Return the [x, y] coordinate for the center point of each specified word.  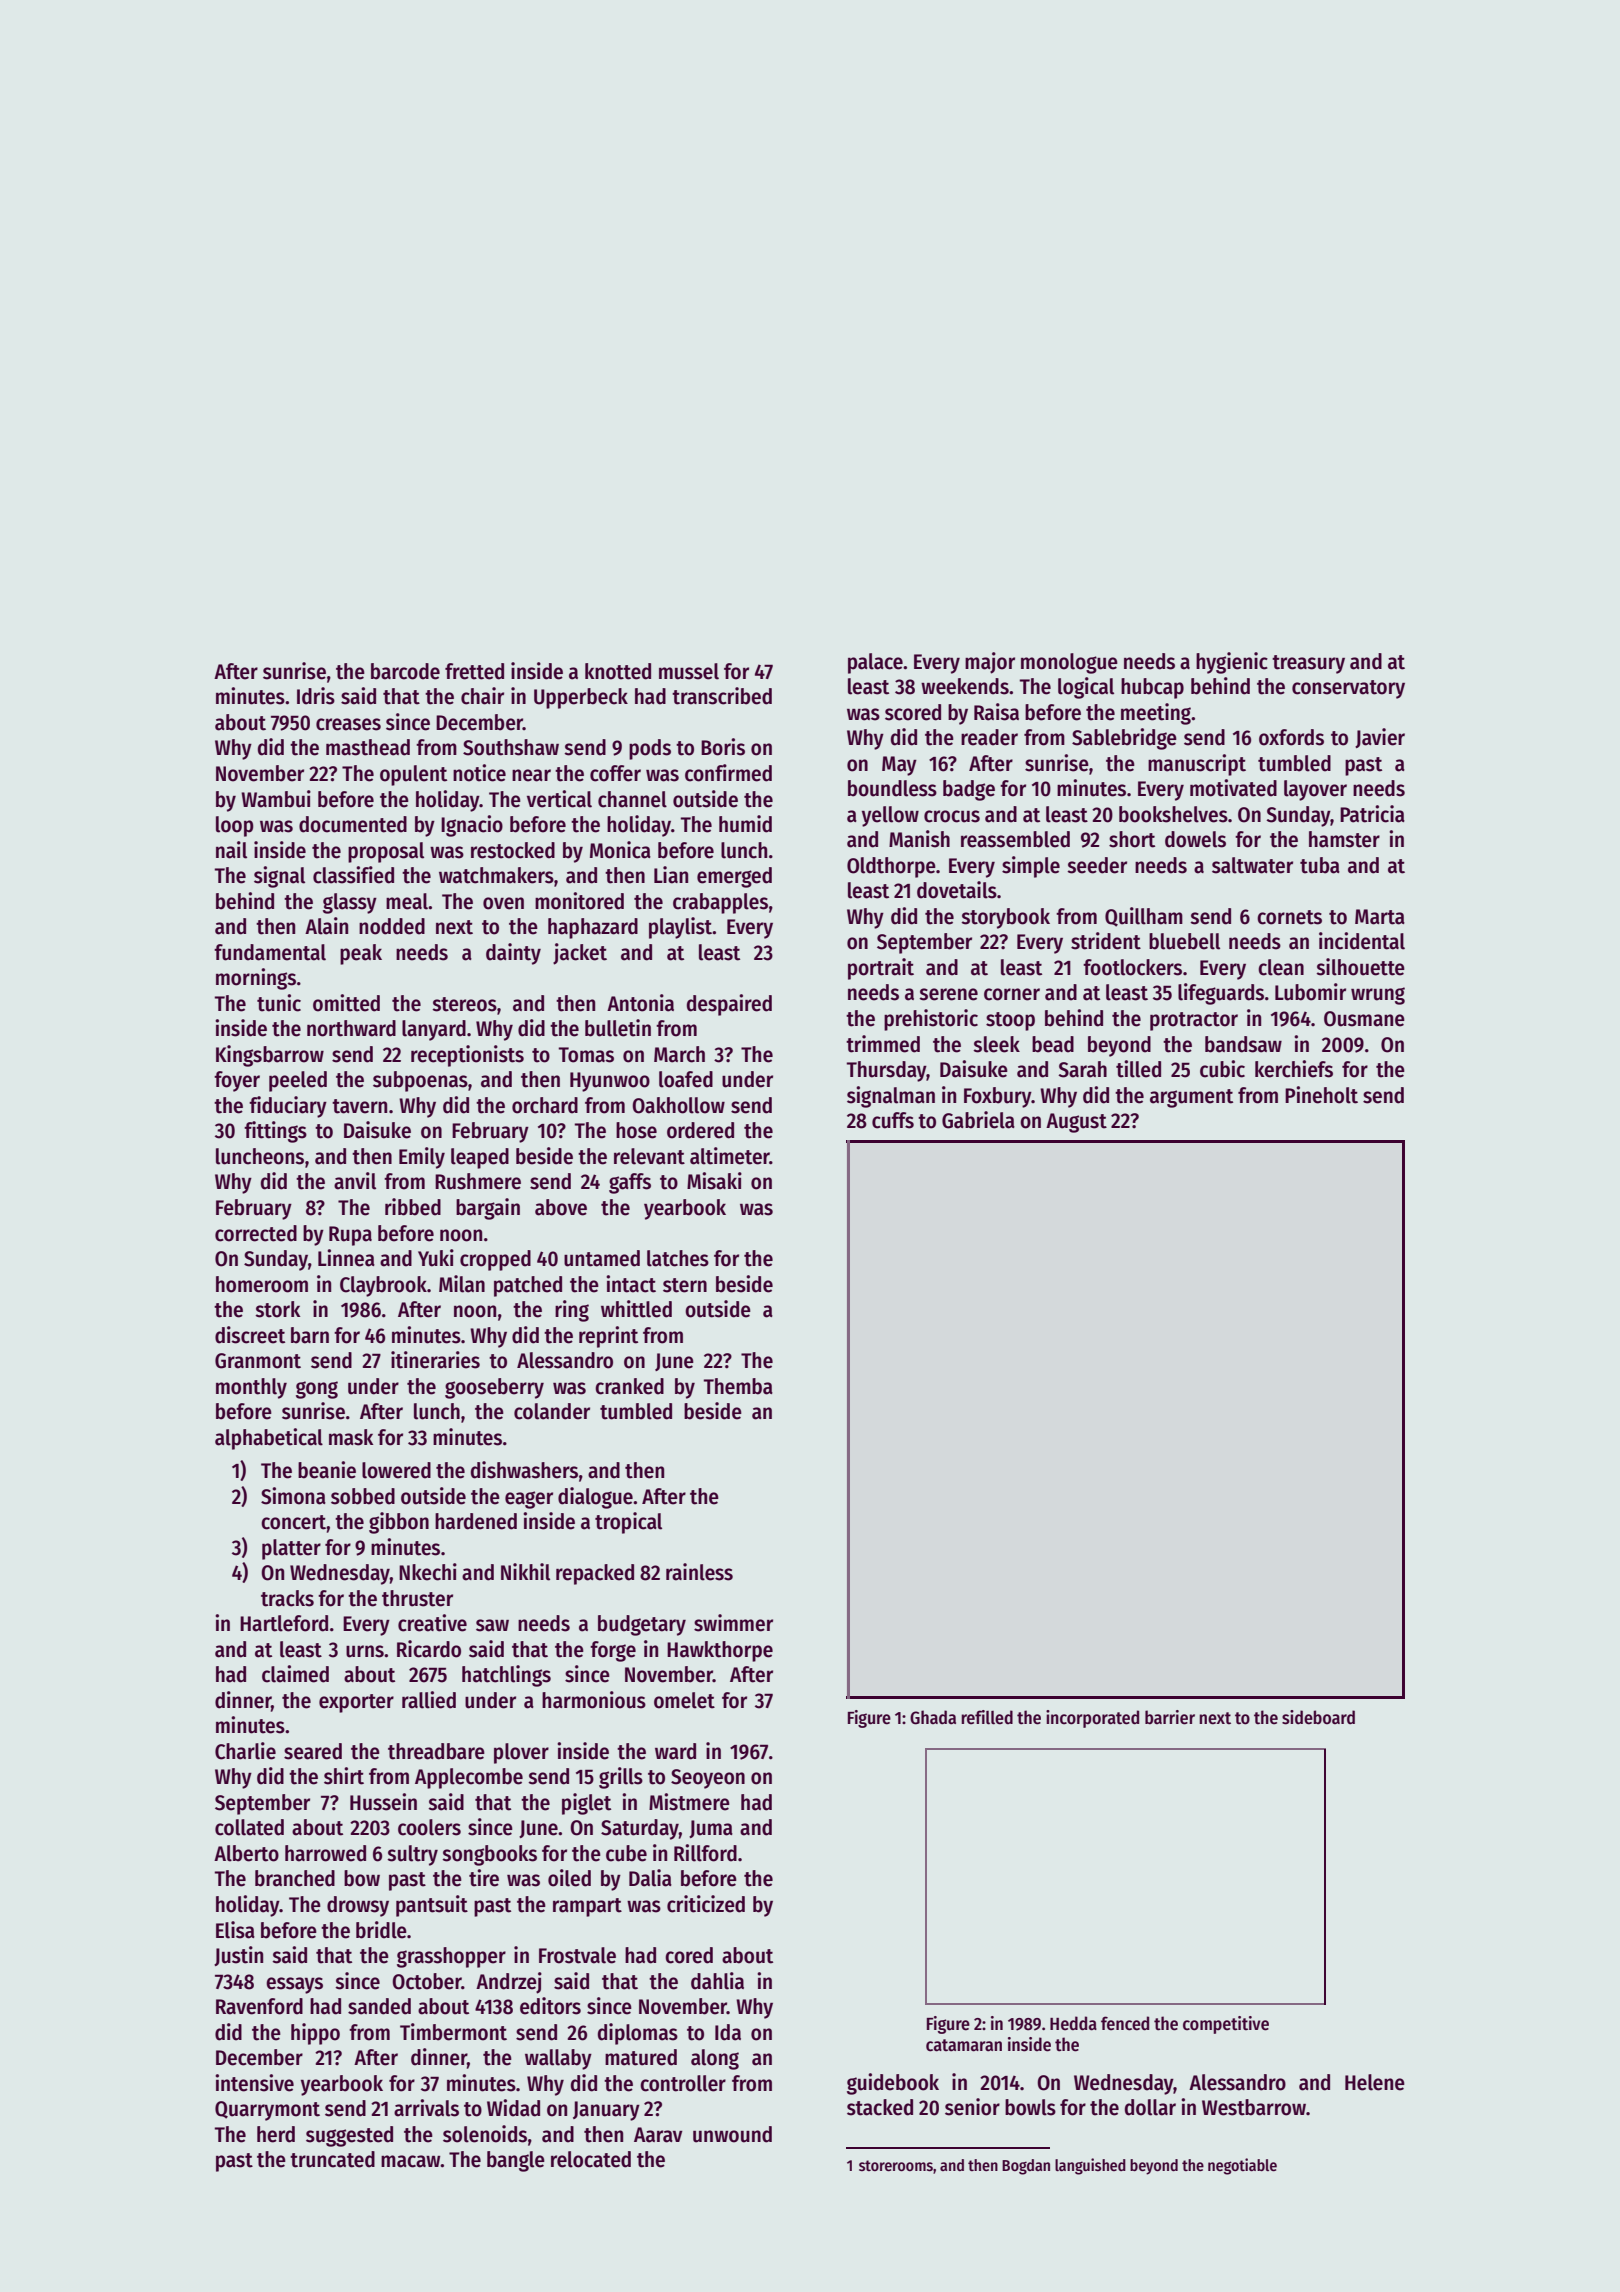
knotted [618, 671]
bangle [516, 2161]
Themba [738, 1386]
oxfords [1291, 737]
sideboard [1318, 1717]
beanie [327, 1470]
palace [875, 663]
